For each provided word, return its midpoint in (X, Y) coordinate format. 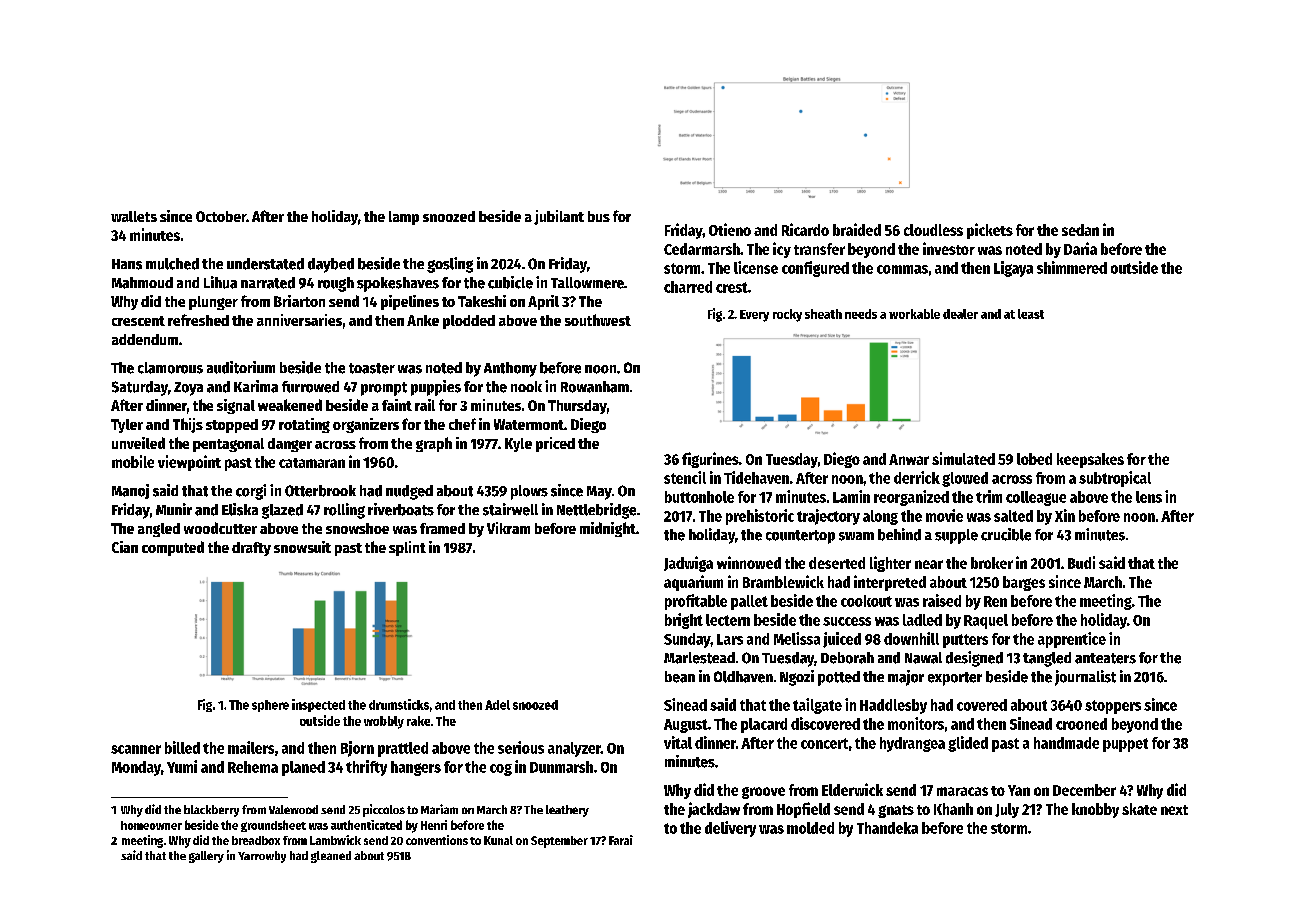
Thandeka (887, 828)
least (1031, 314)
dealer (960, 314)
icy (782, 250)
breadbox (256, 840)
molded (810, 828)
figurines (710, 460)
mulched (172, 264)
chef (462, 424)
